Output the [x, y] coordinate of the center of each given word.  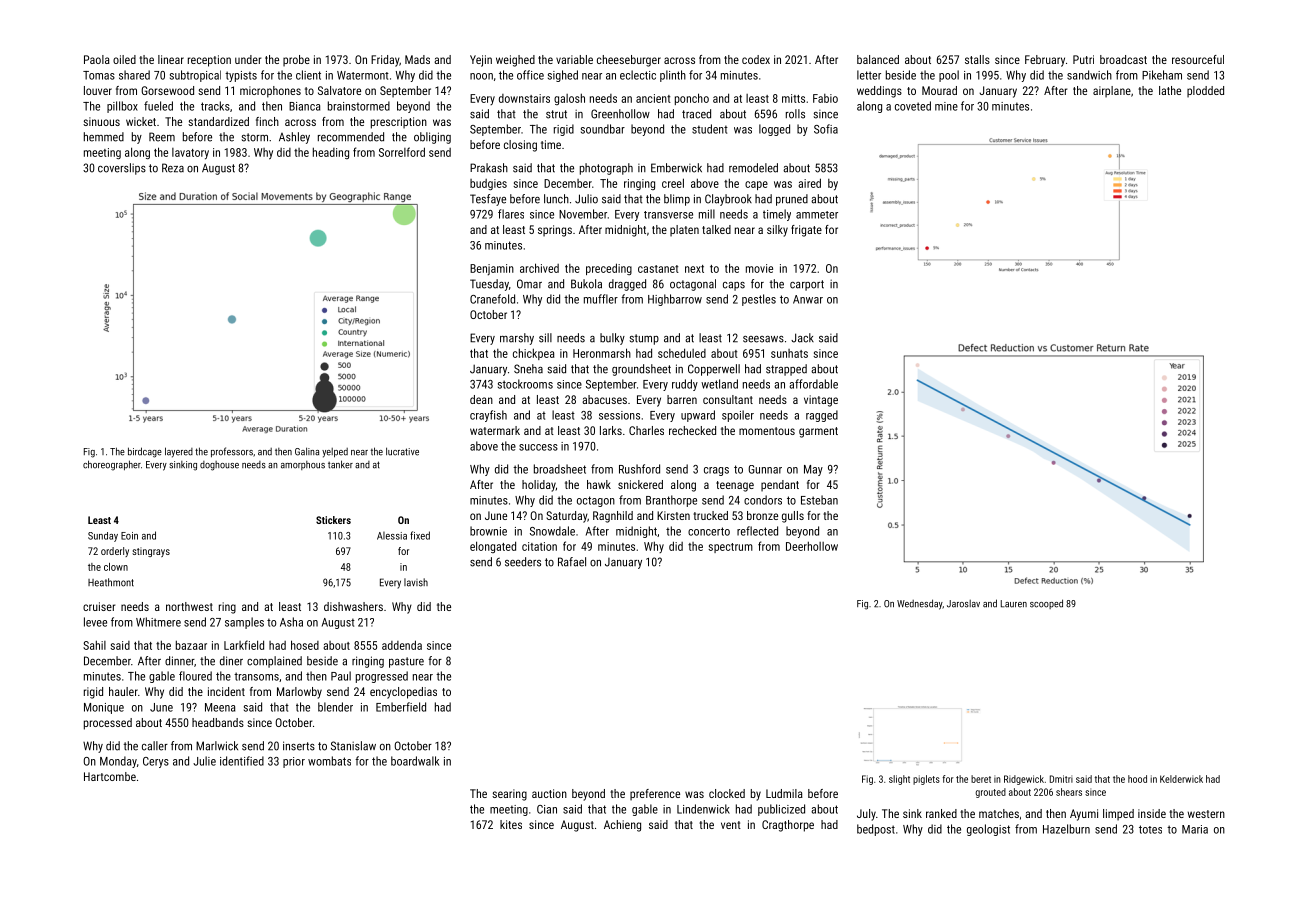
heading [331, 153]
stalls [977, 59]
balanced [878, 59]
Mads [417, 59]
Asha [291, 622]
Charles [646, 430]
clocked [727, 793]
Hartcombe [110, 776]
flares [511, 214]
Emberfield [401, 707]
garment [818, 432]
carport [807, 285]
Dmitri [1061, 779]
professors [232, 452]
